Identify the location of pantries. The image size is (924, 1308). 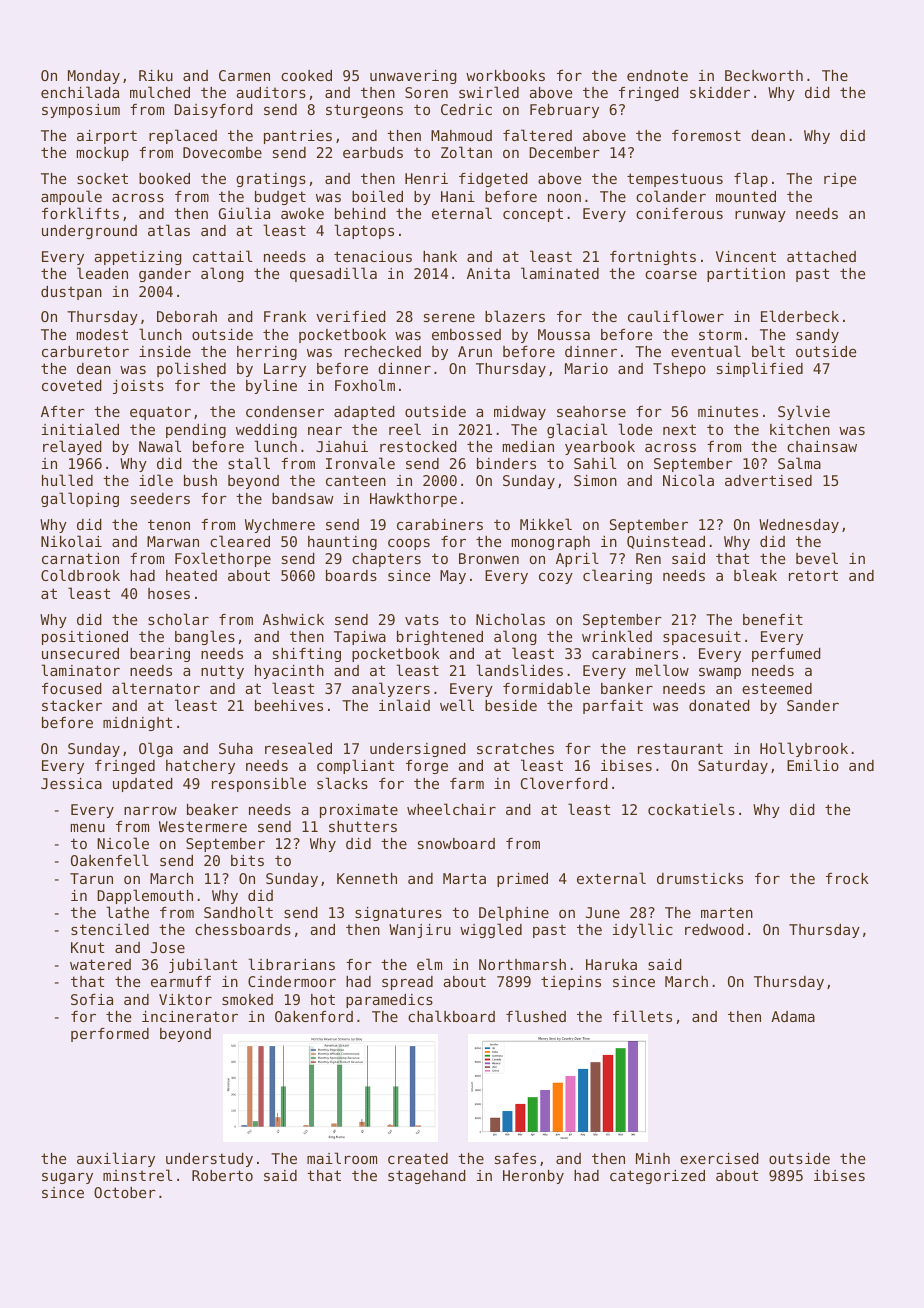
(298, 137).
